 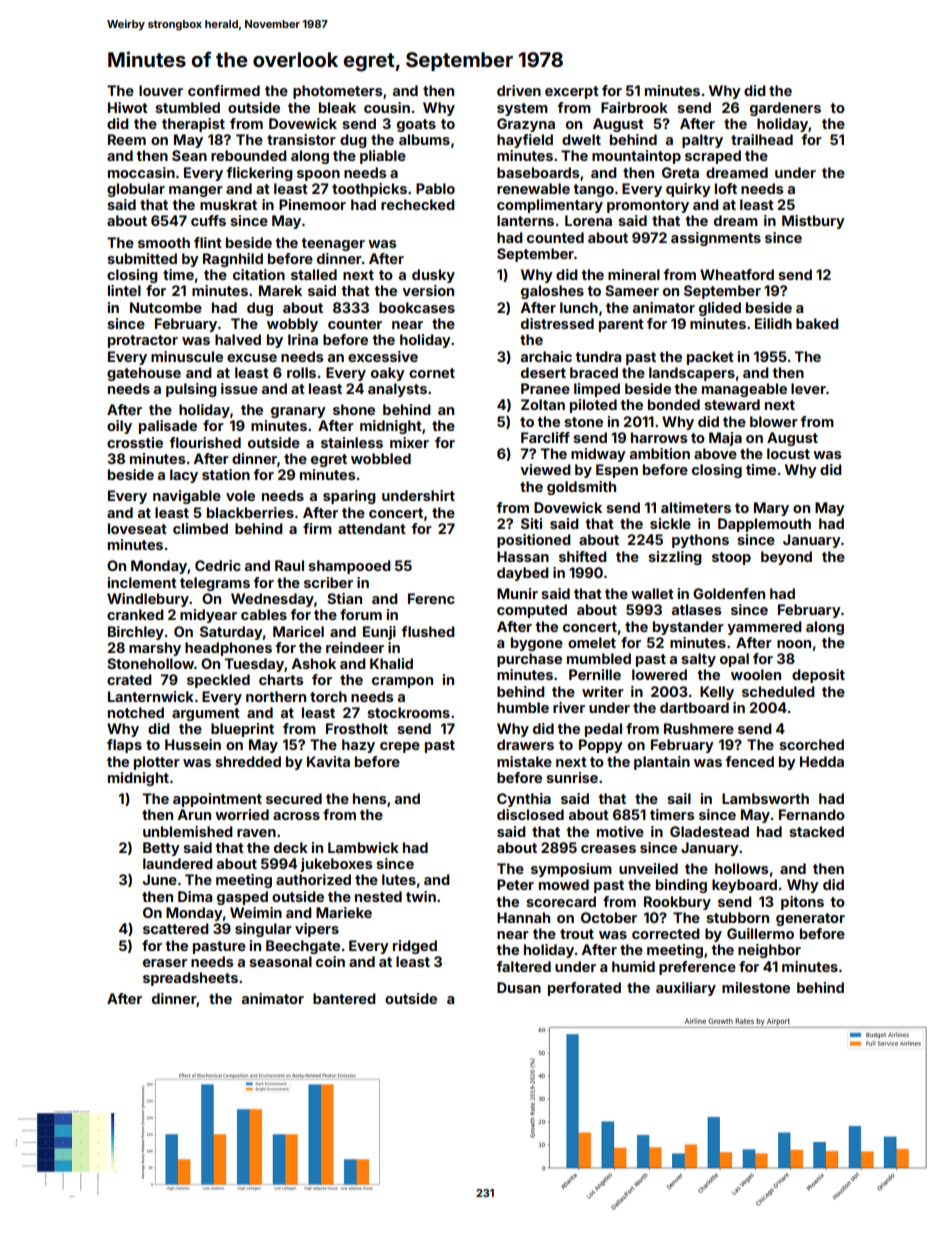 I want to click on Grazyna, so click(x=526, y=125).
